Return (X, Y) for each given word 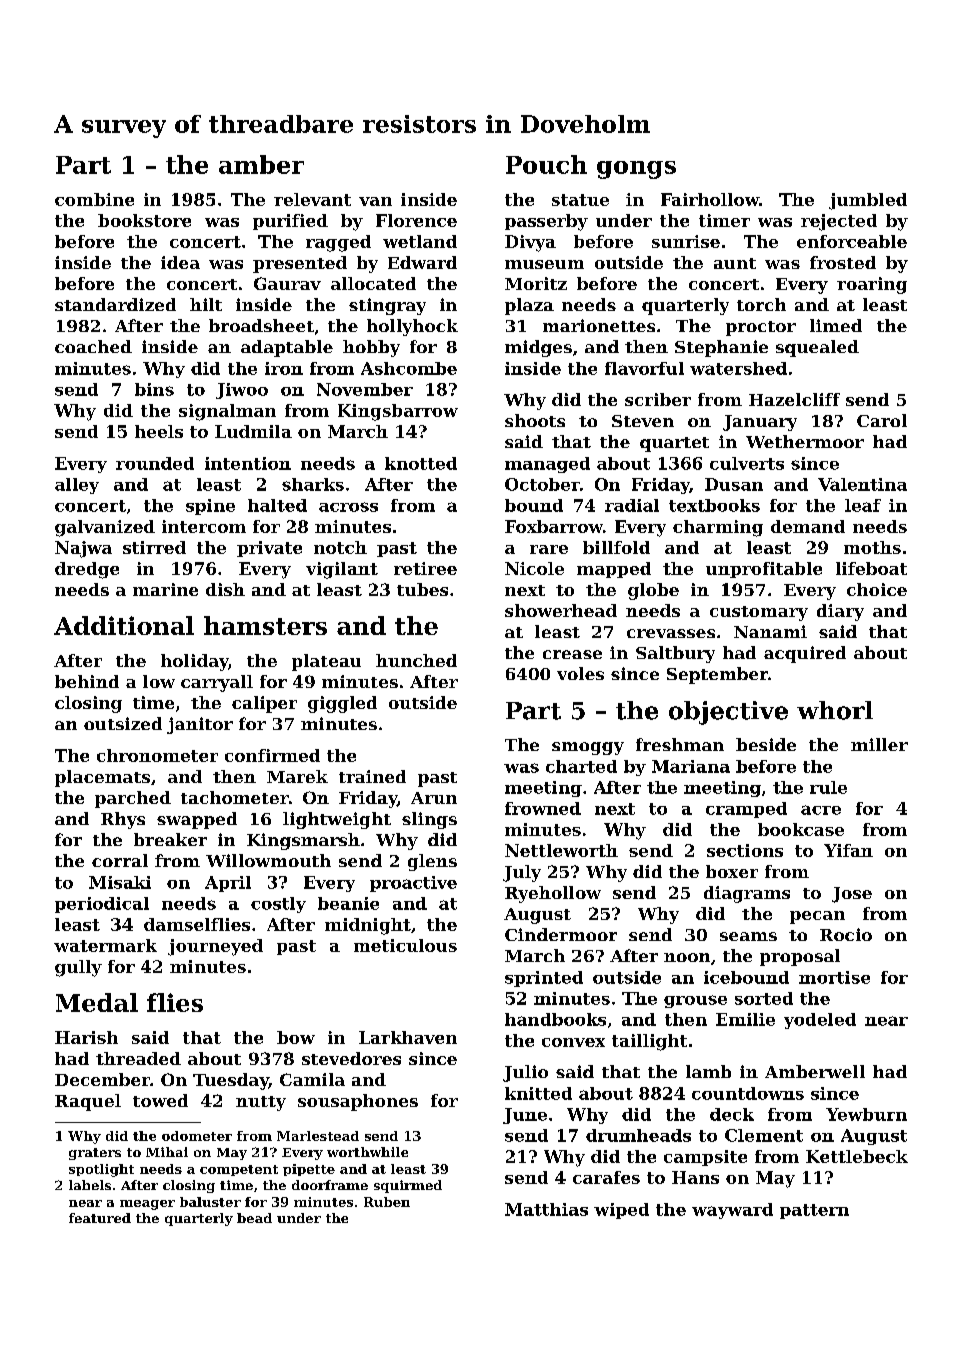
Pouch (546, 164)
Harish (86, 1037)
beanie (348, 903)
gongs (636, 170)
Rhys (123, 820)
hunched (416, 660)
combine (94, 199)
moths (872, 547)
